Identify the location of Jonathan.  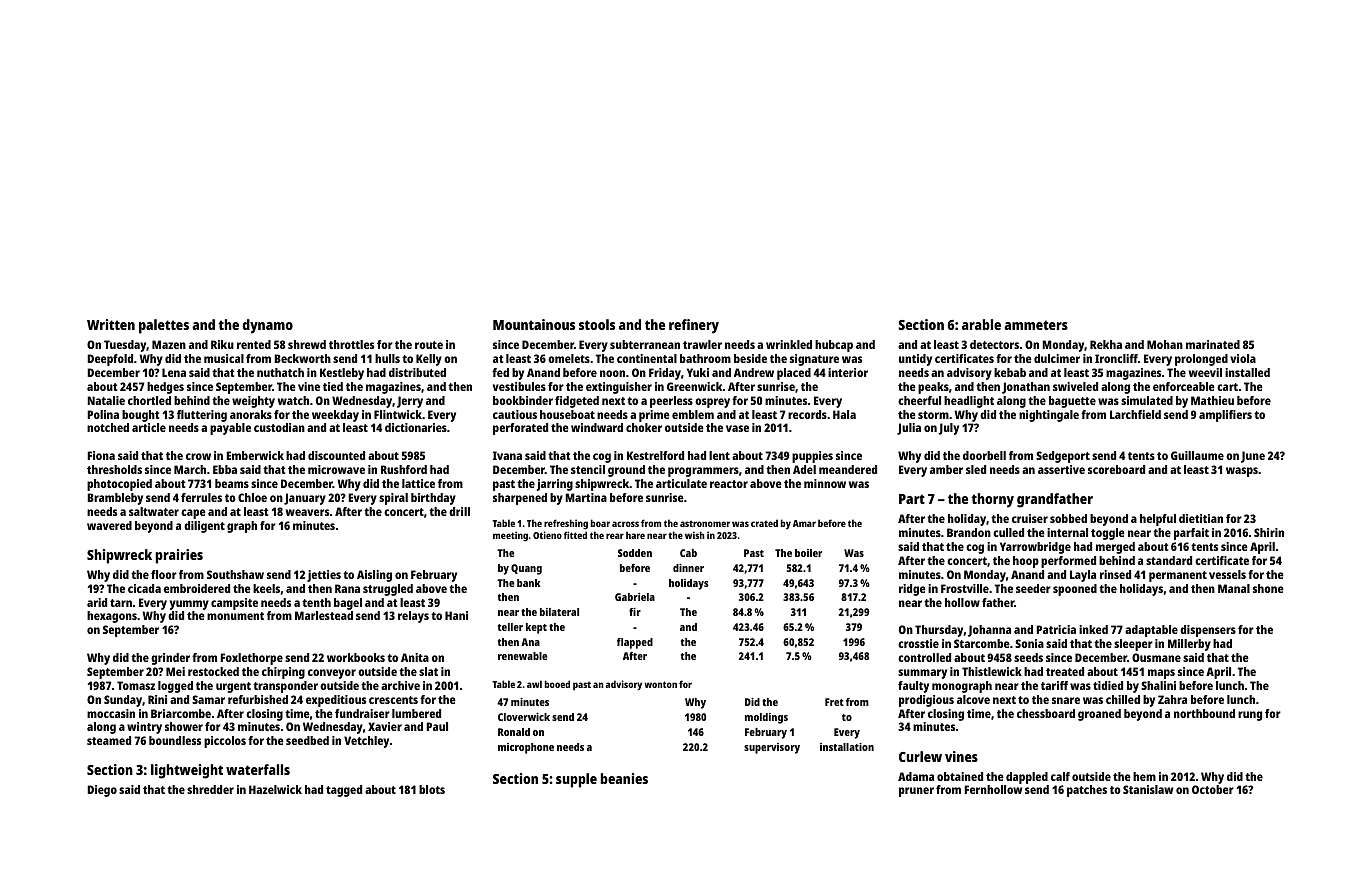
(1026, 388).
